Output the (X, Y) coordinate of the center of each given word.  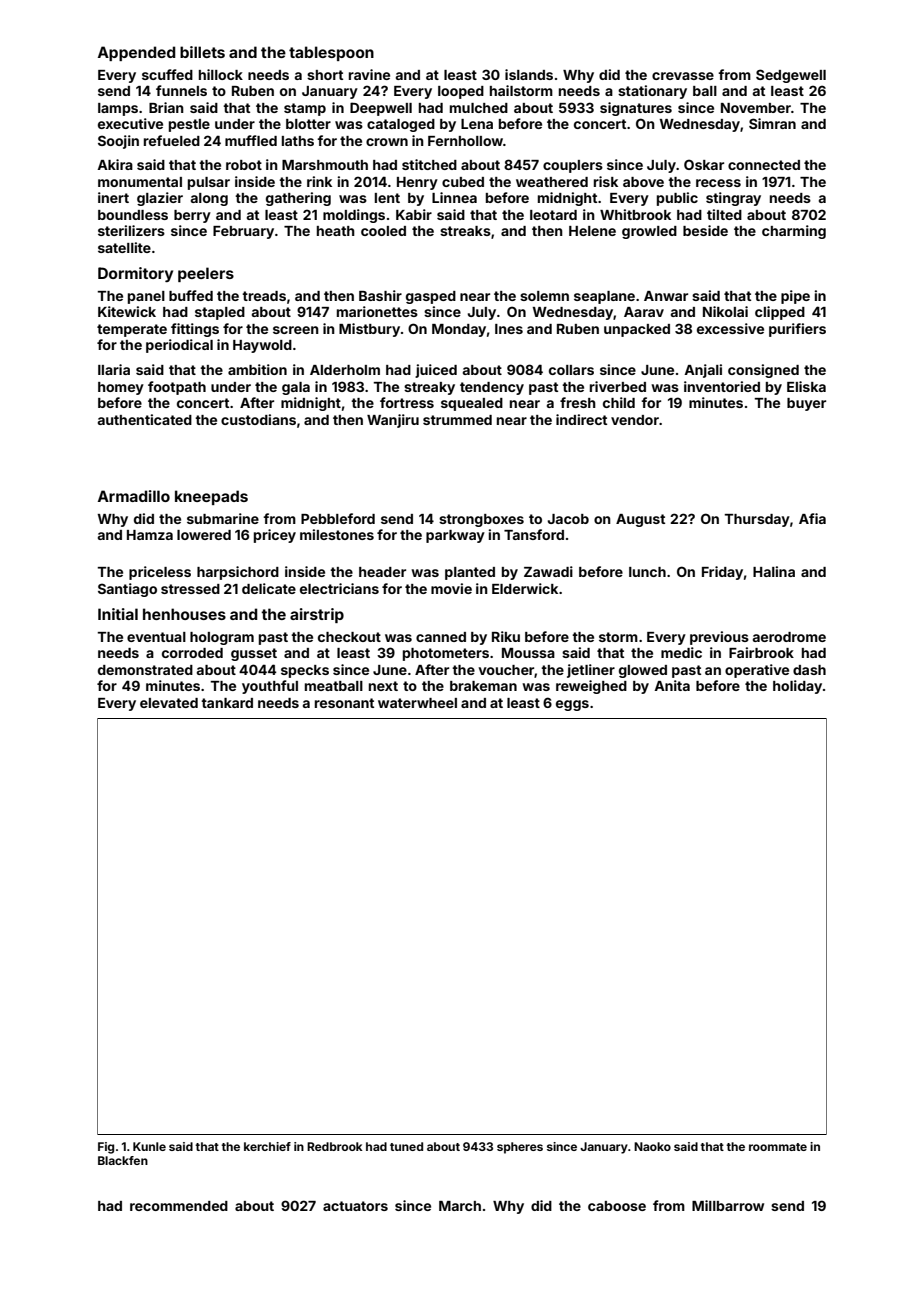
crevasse (683, 76)
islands (529, 74)
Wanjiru (393, 421)
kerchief (267, 1146)
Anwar (666, 296)
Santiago (127, 590)
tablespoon (331, 53)
